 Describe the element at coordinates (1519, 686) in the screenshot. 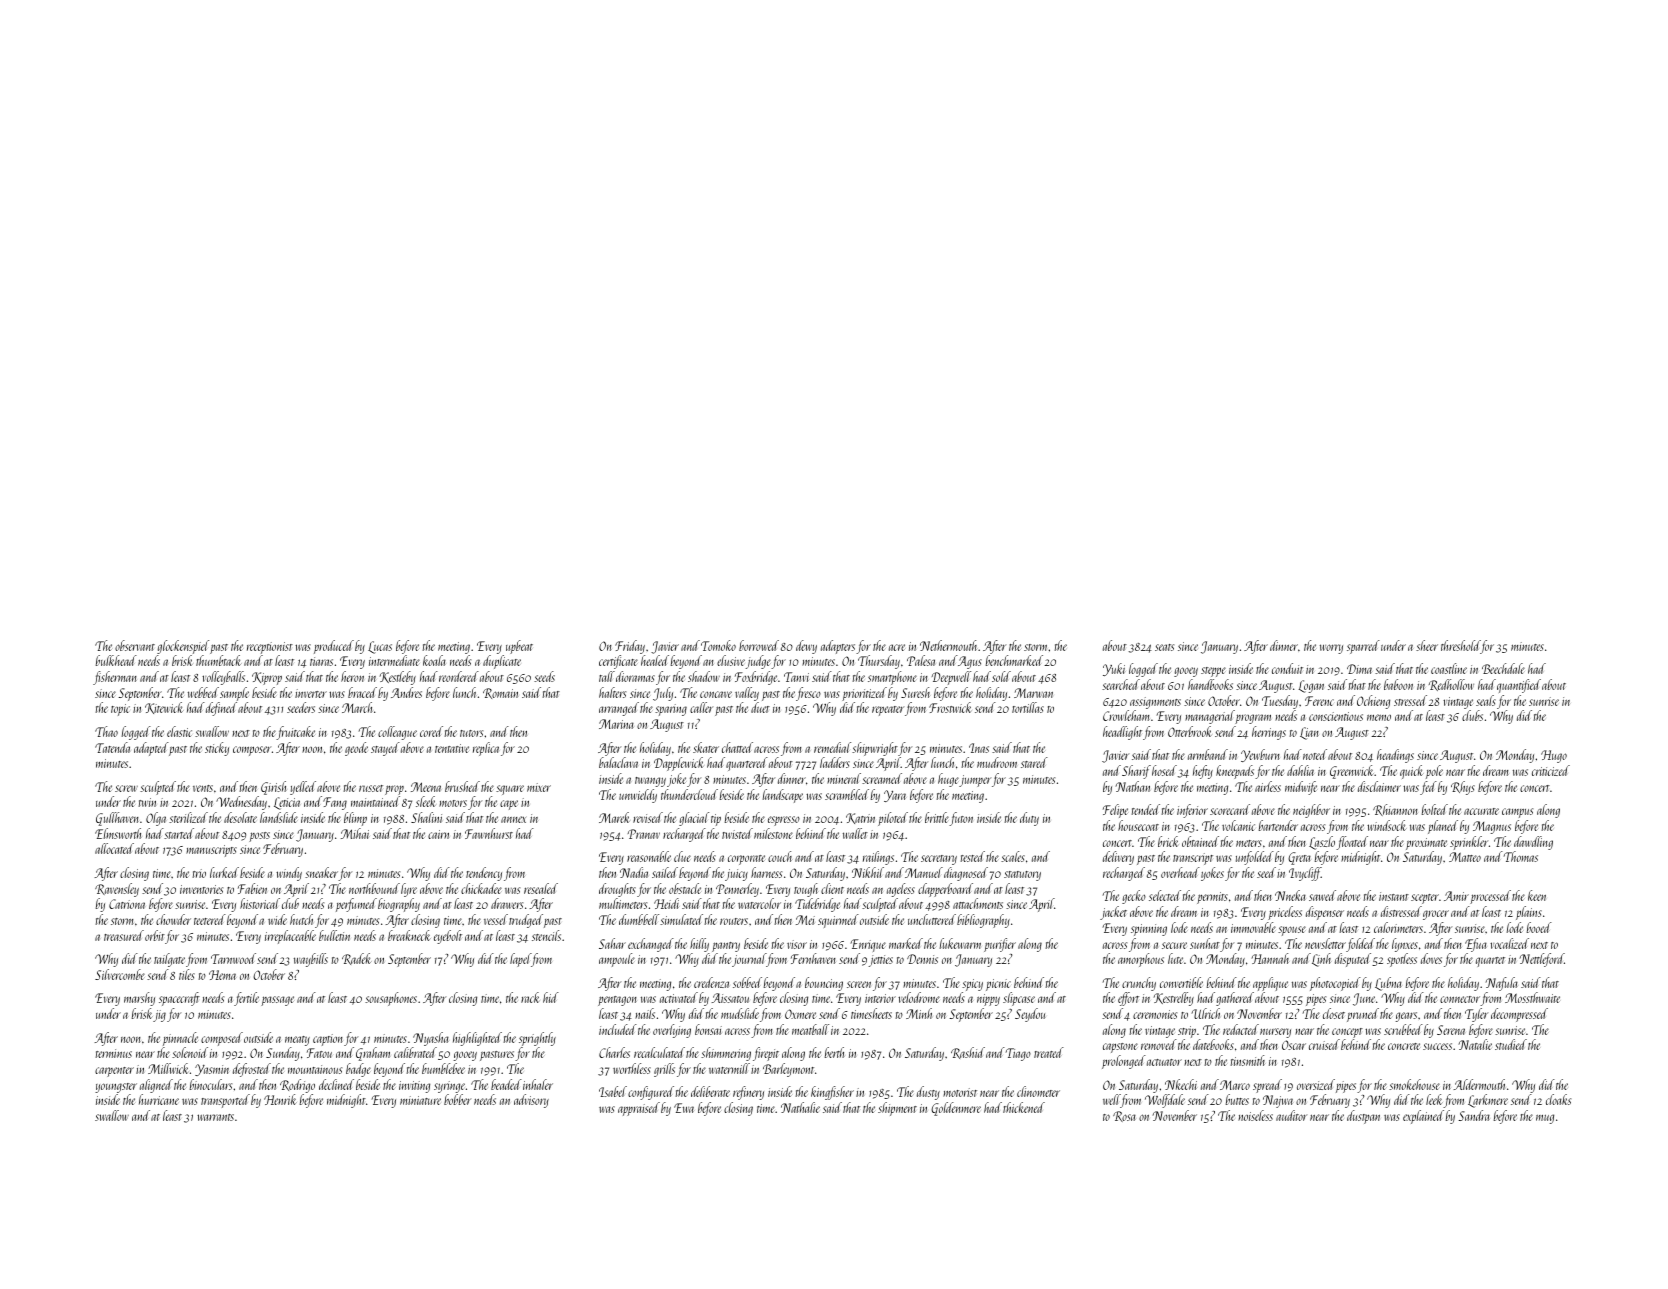

I see `quantified` at that location.
